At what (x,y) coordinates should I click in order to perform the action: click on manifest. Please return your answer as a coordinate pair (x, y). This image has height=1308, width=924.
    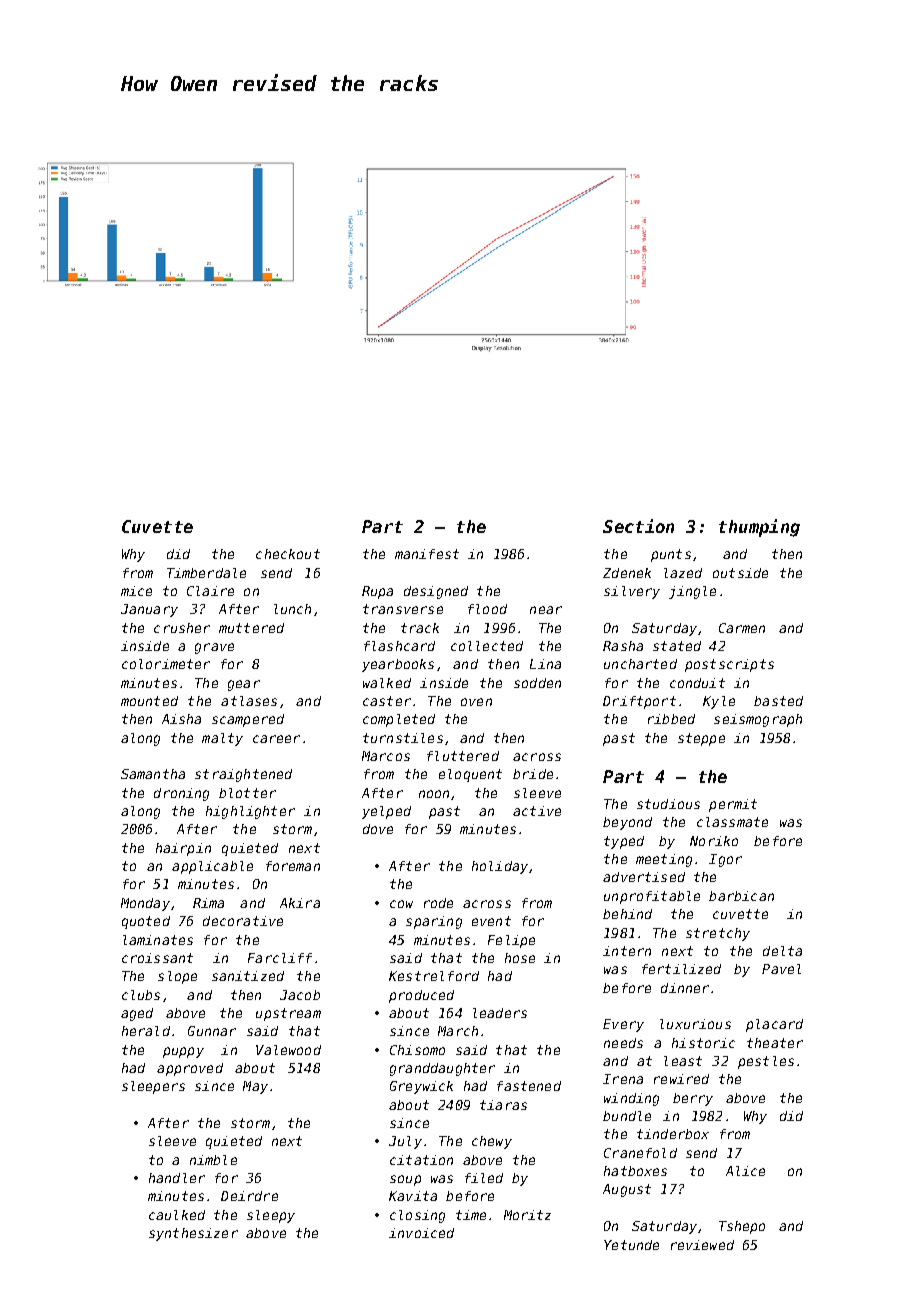
    Looking at the image, I should click on (427, 554).
